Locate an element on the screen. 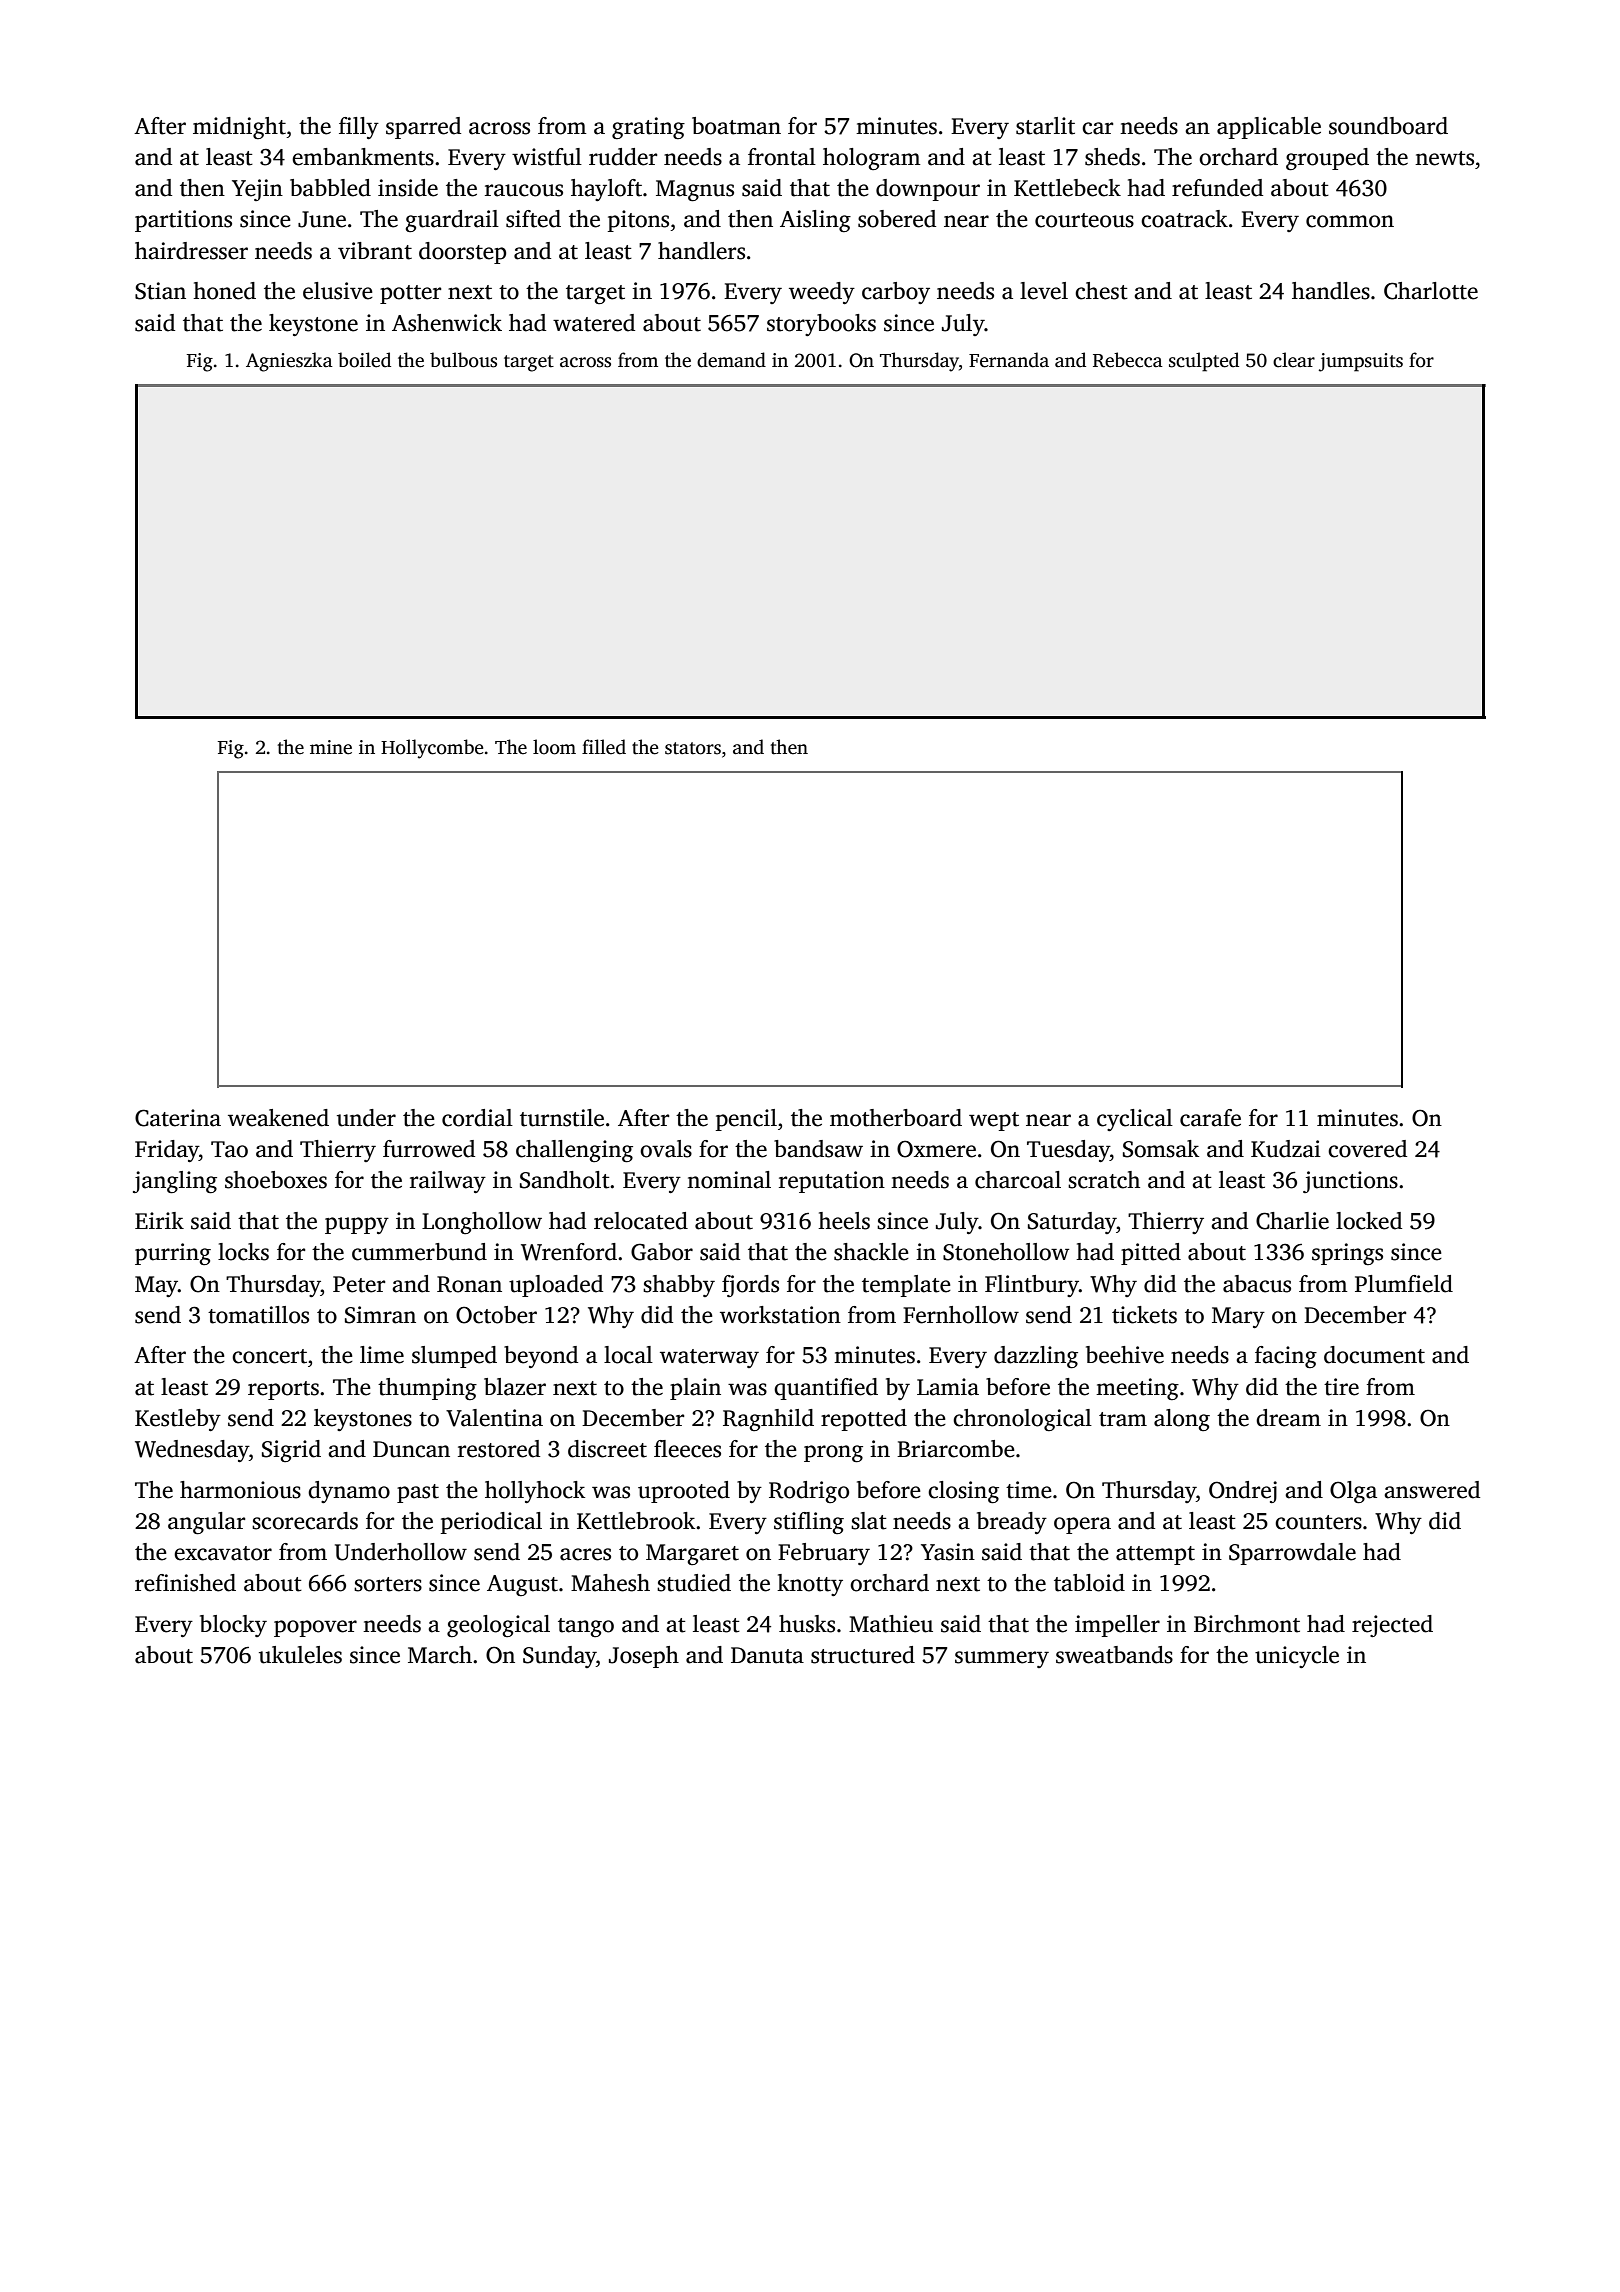 The image size is (1620, 2292). heels is located at coordinates (844, 1221).
